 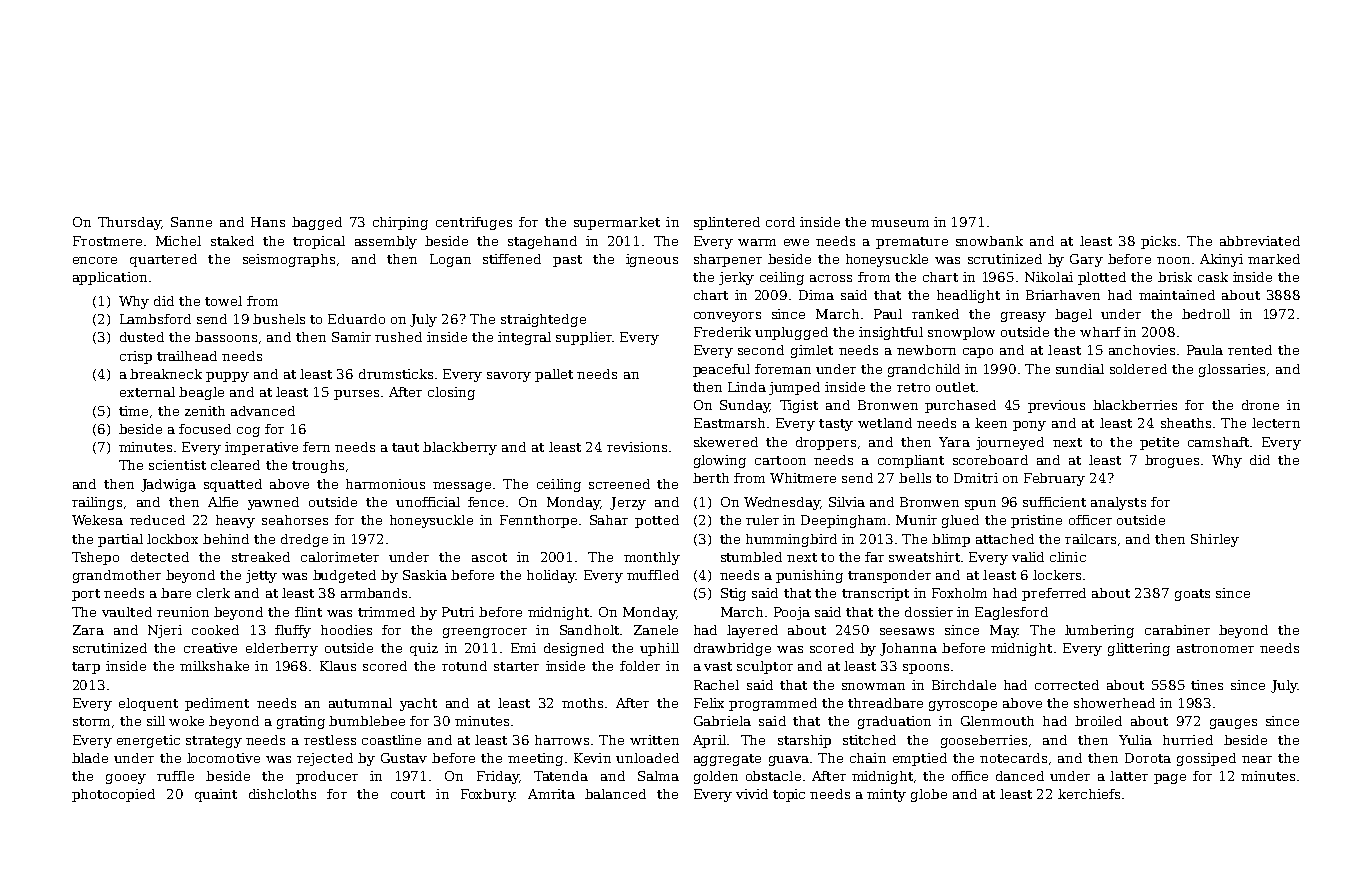 What do you see at coordinates (191, 222) in the screenshot?
I see `Sanne` at bounding box center [191, 222].
